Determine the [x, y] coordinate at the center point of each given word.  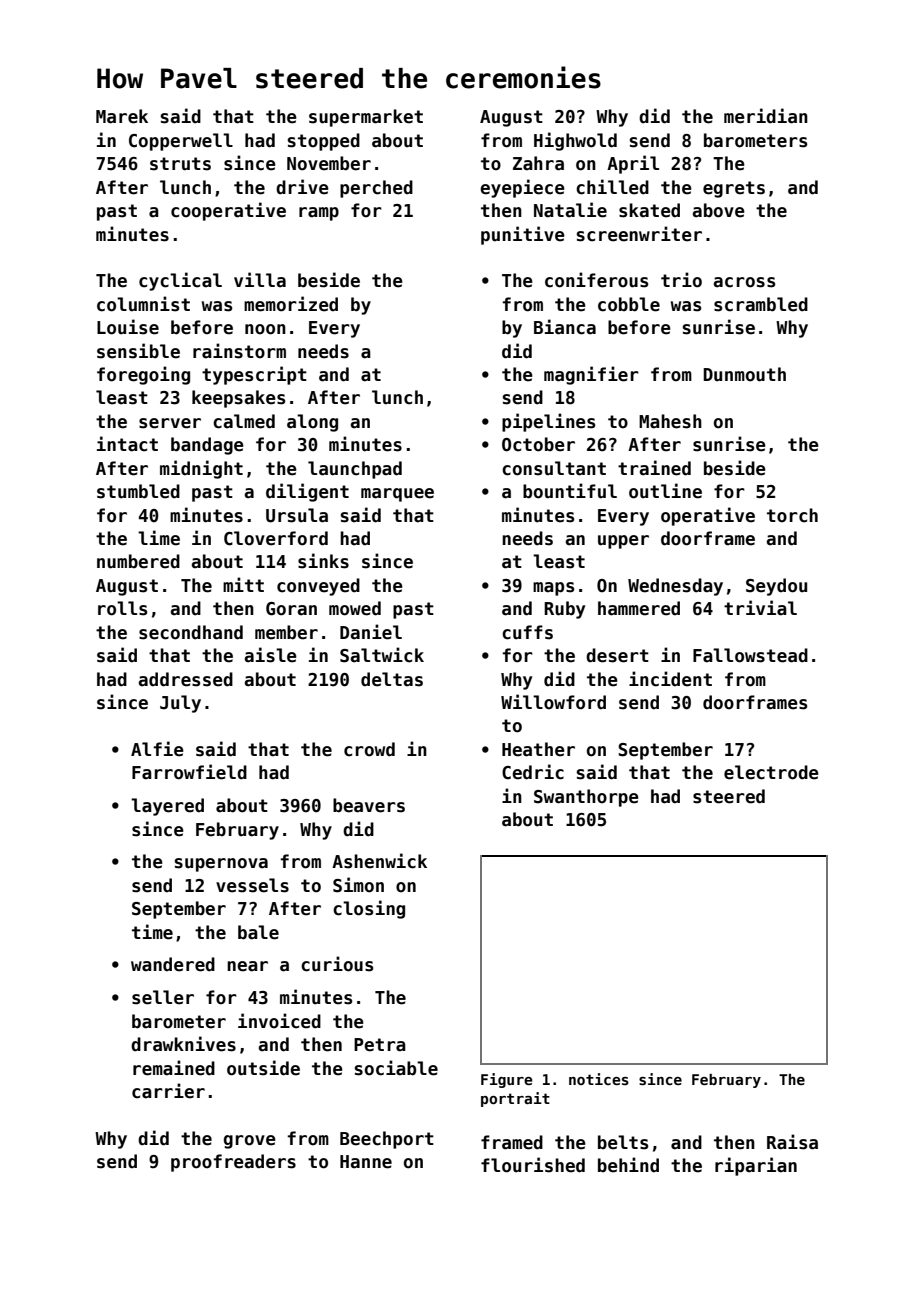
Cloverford [276, 538]
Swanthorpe [586, 798]
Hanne [366, 1162]
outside [263, 1068]
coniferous [596, 280]
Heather [538, 749]
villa [260, 280]
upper [623, 542]
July [180, 704]
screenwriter [639, 234]
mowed [355, 608]
